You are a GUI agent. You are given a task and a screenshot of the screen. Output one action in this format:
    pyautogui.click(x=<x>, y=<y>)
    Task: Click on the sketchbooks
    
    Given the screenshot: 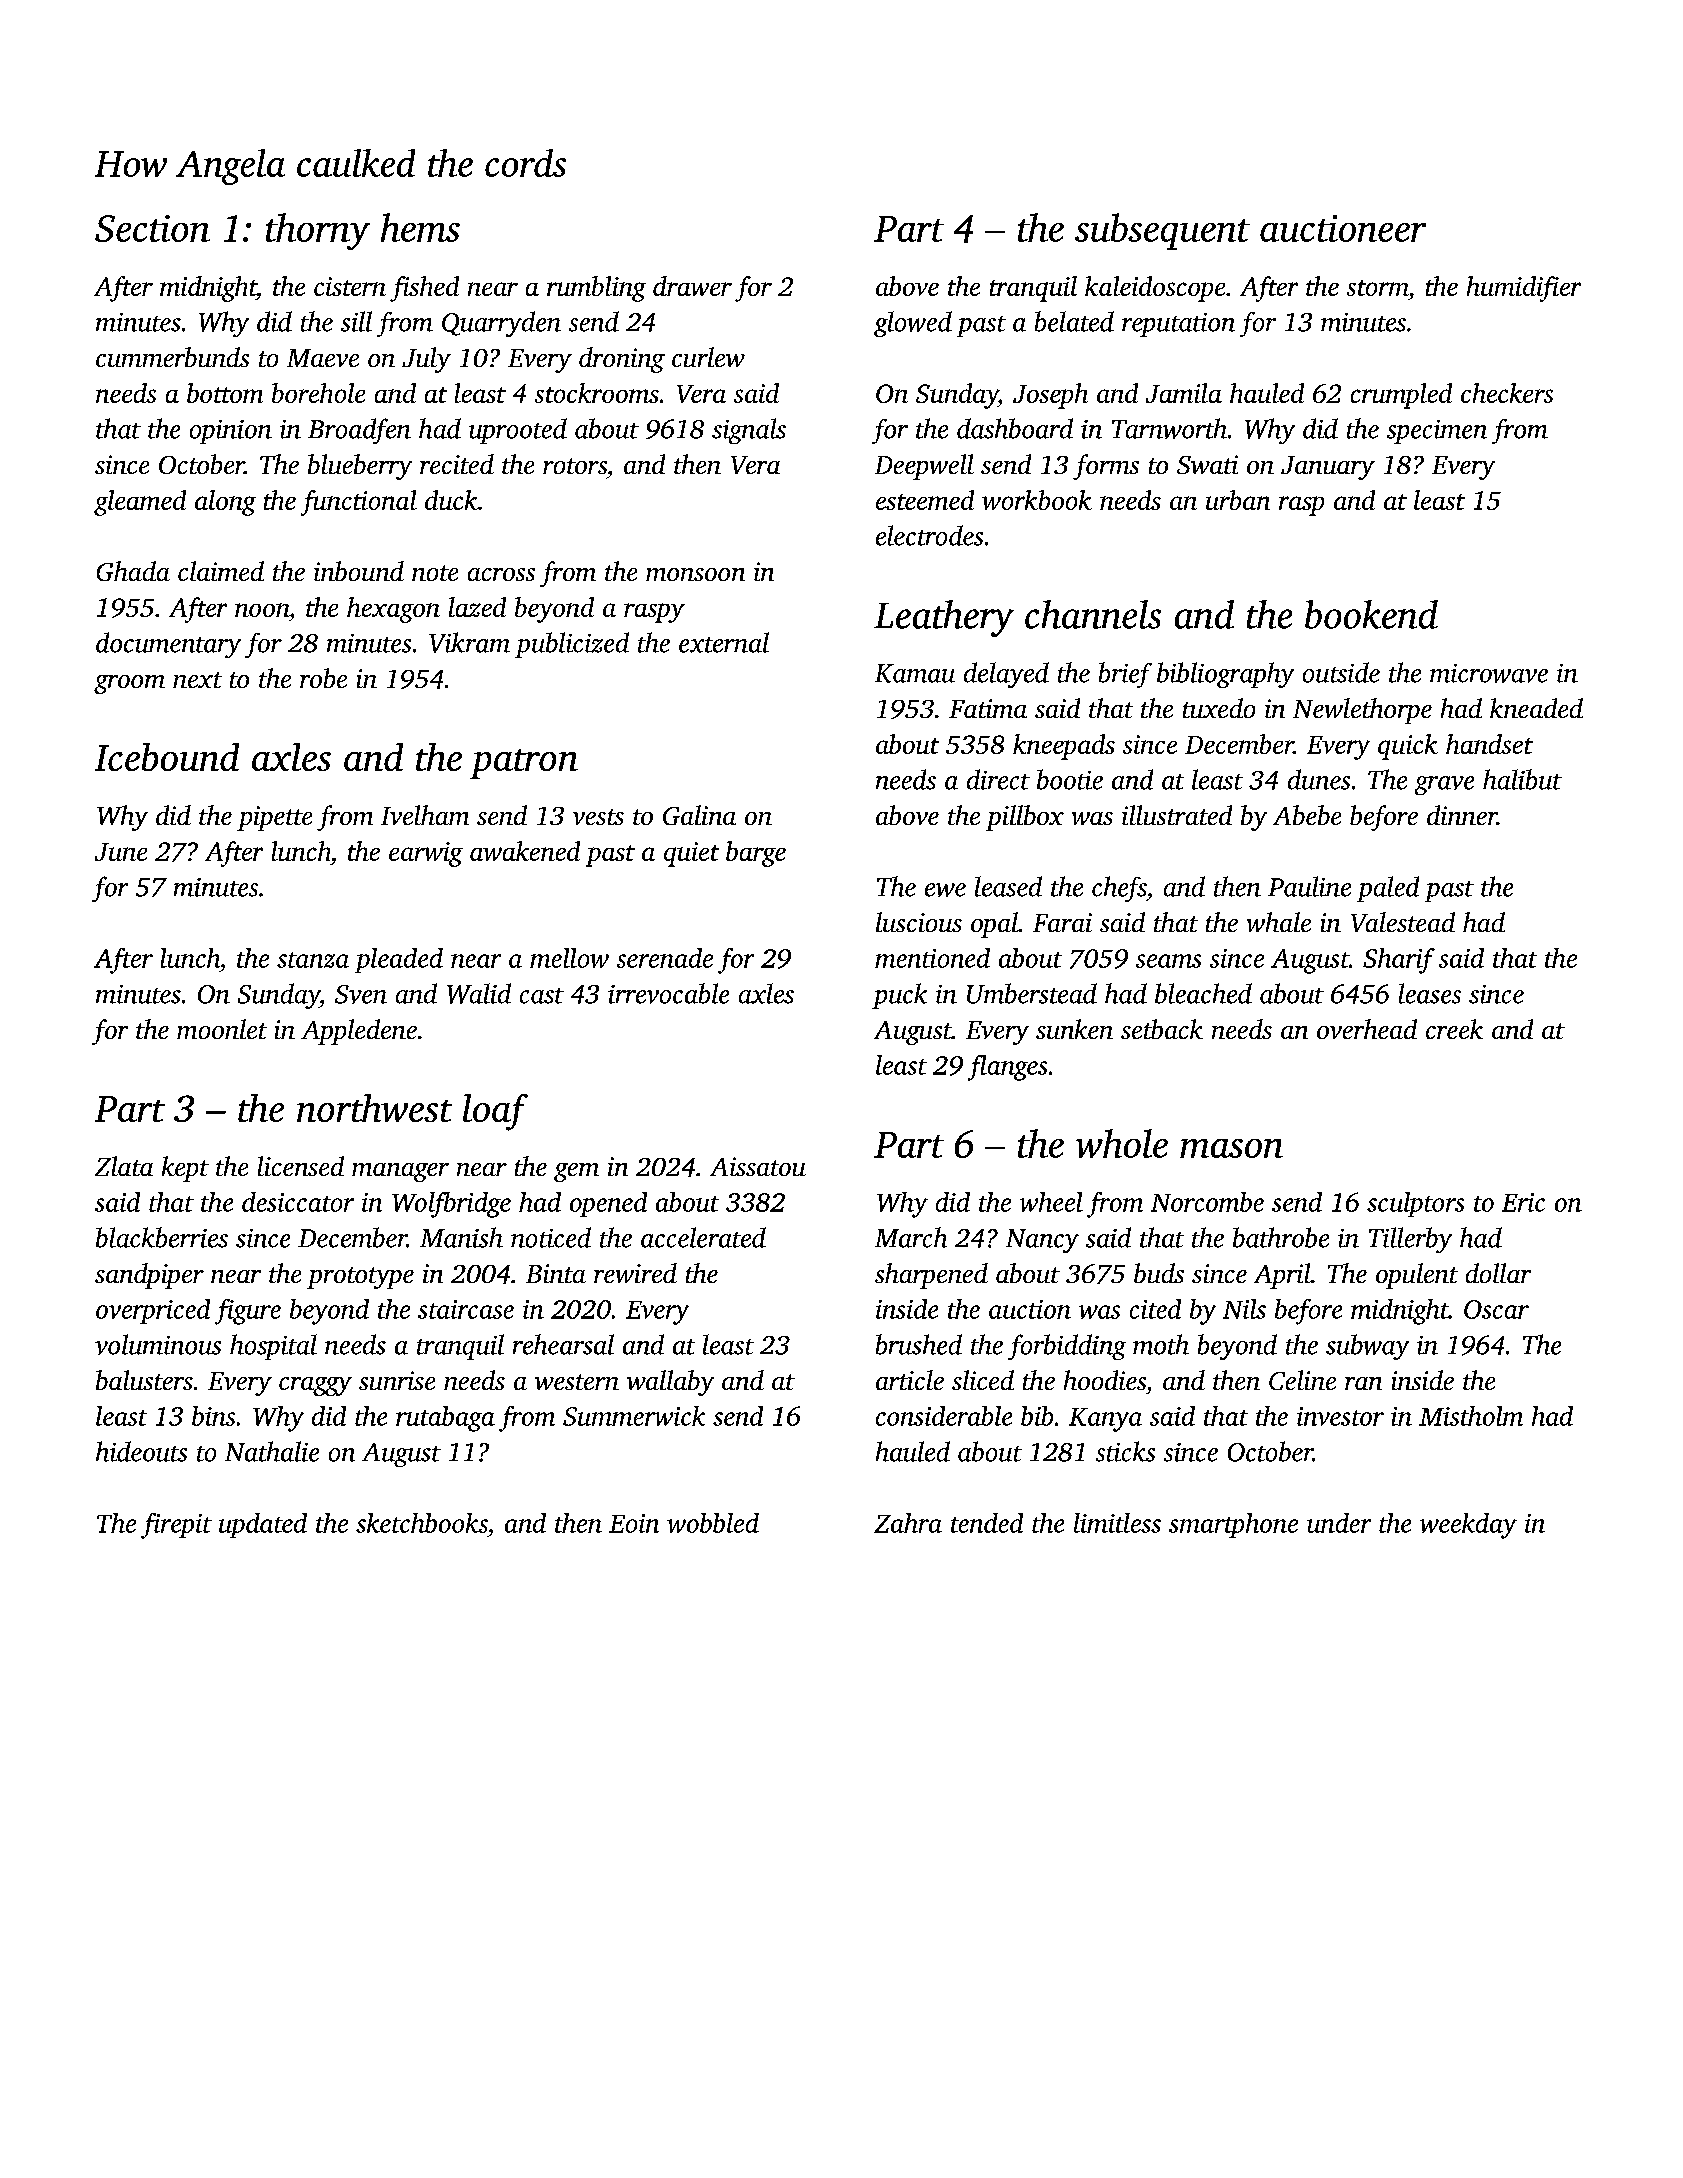 What is the action you would take?
    pyautogui.click(x=422, y=1523)
